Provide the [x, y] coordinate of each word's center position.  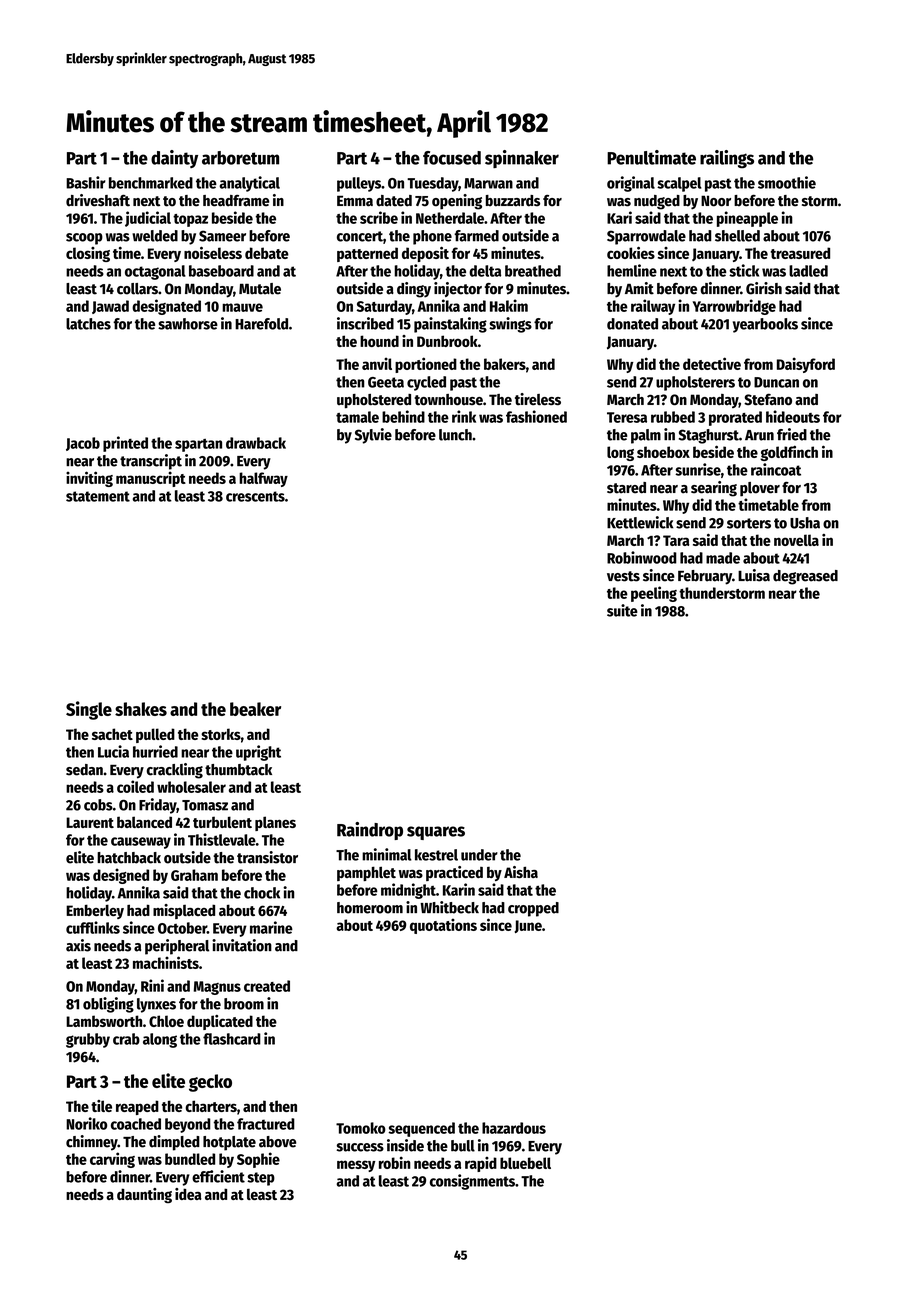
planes [275, 823]
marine [271, 927]
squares [436, 833]
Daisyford [806, 365]
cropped [533, 909]
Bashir [86, 182]
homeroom [370, 908]
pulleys [359, 184]
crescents [255, 496]
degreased [805, 577]
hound [379, 341]
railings [727, 159]
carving [112, 1160]
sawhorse [188, 324]
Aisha [521, 872]
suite [622, 610]
